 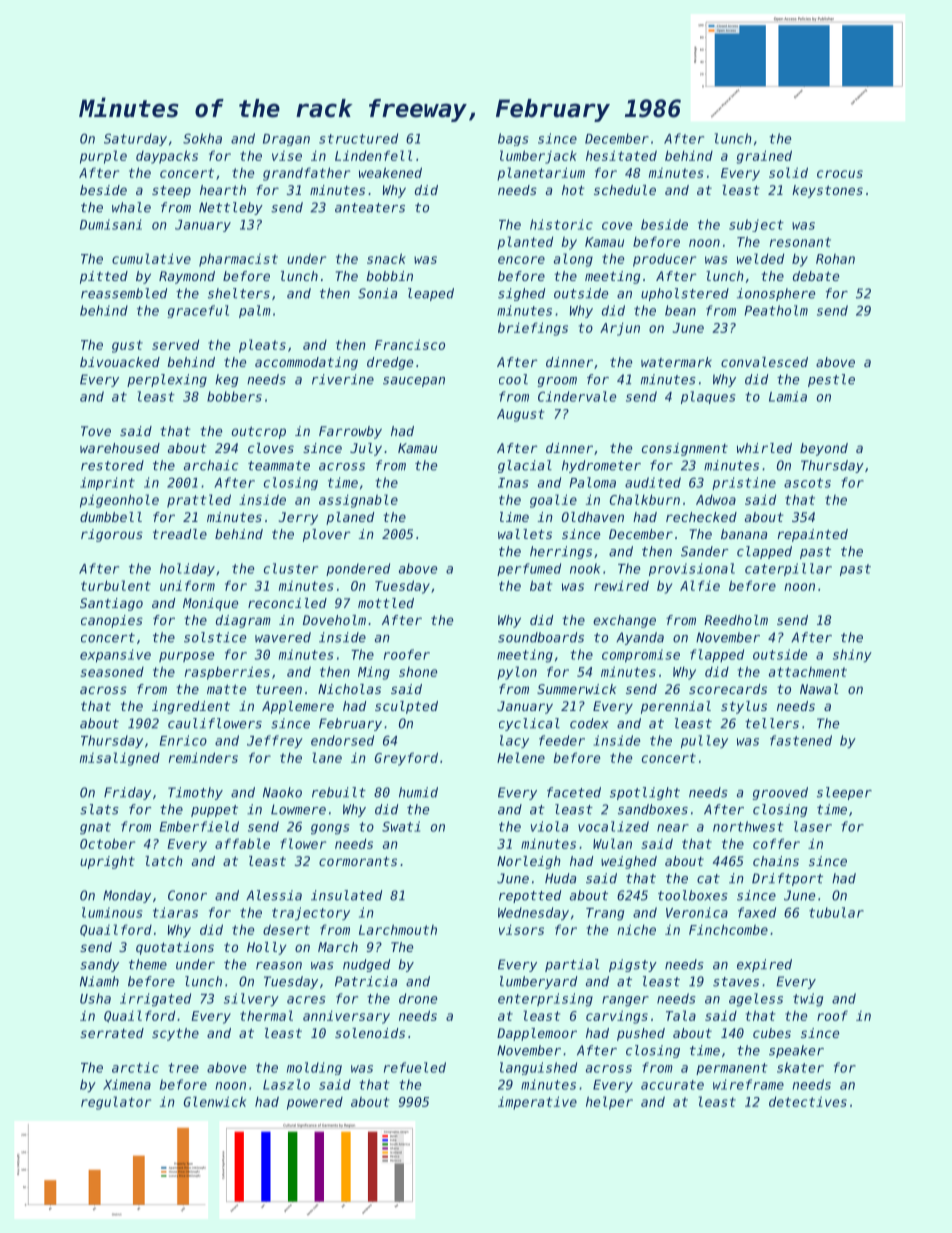 What do you see at coordinates (120, 759) in the screenshot?
I see `misaligned` at bounding box center [120, 759].
